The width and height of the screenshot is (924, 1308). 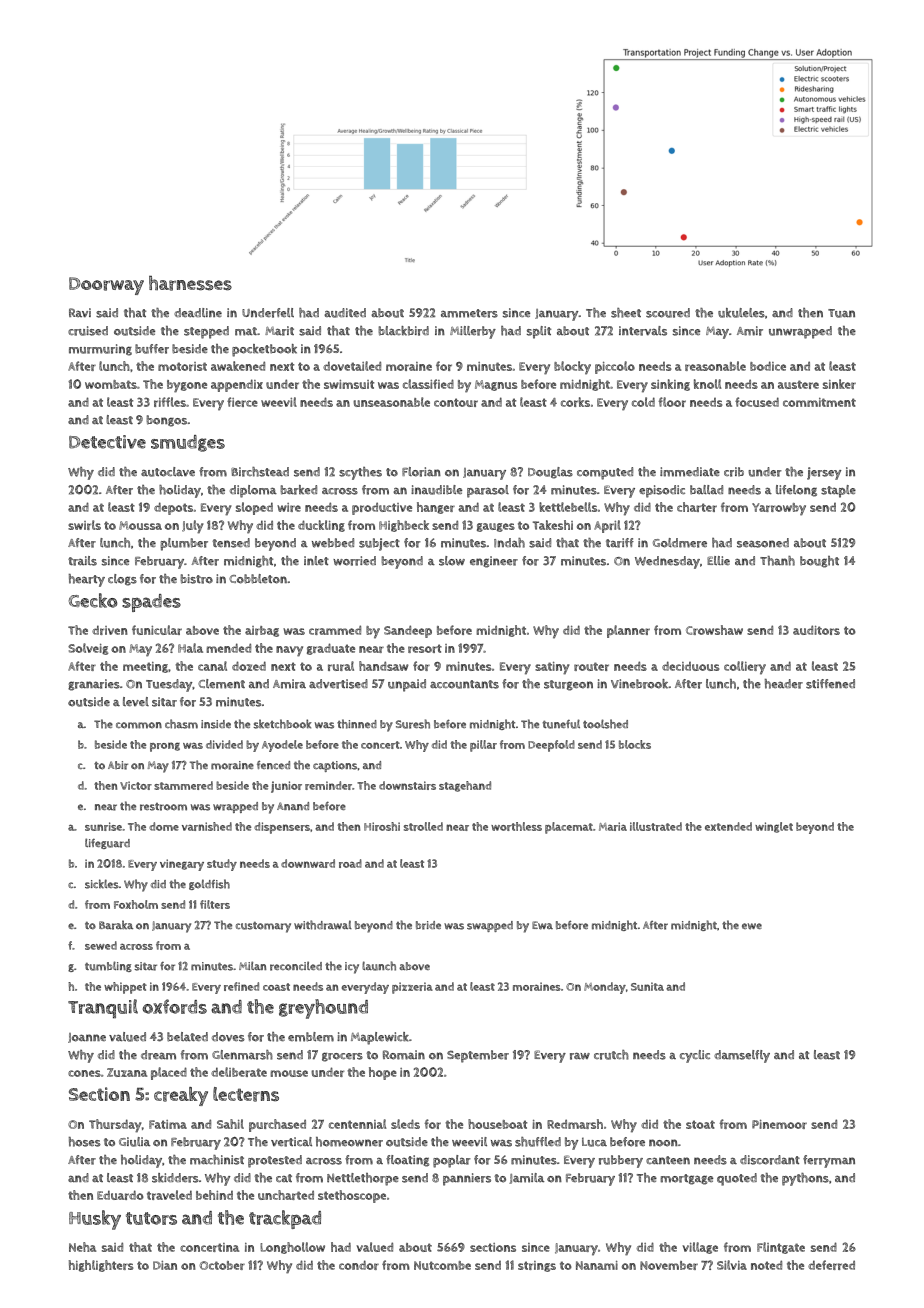 I want to click on Tranquil, so click(x=103, y=1009).
